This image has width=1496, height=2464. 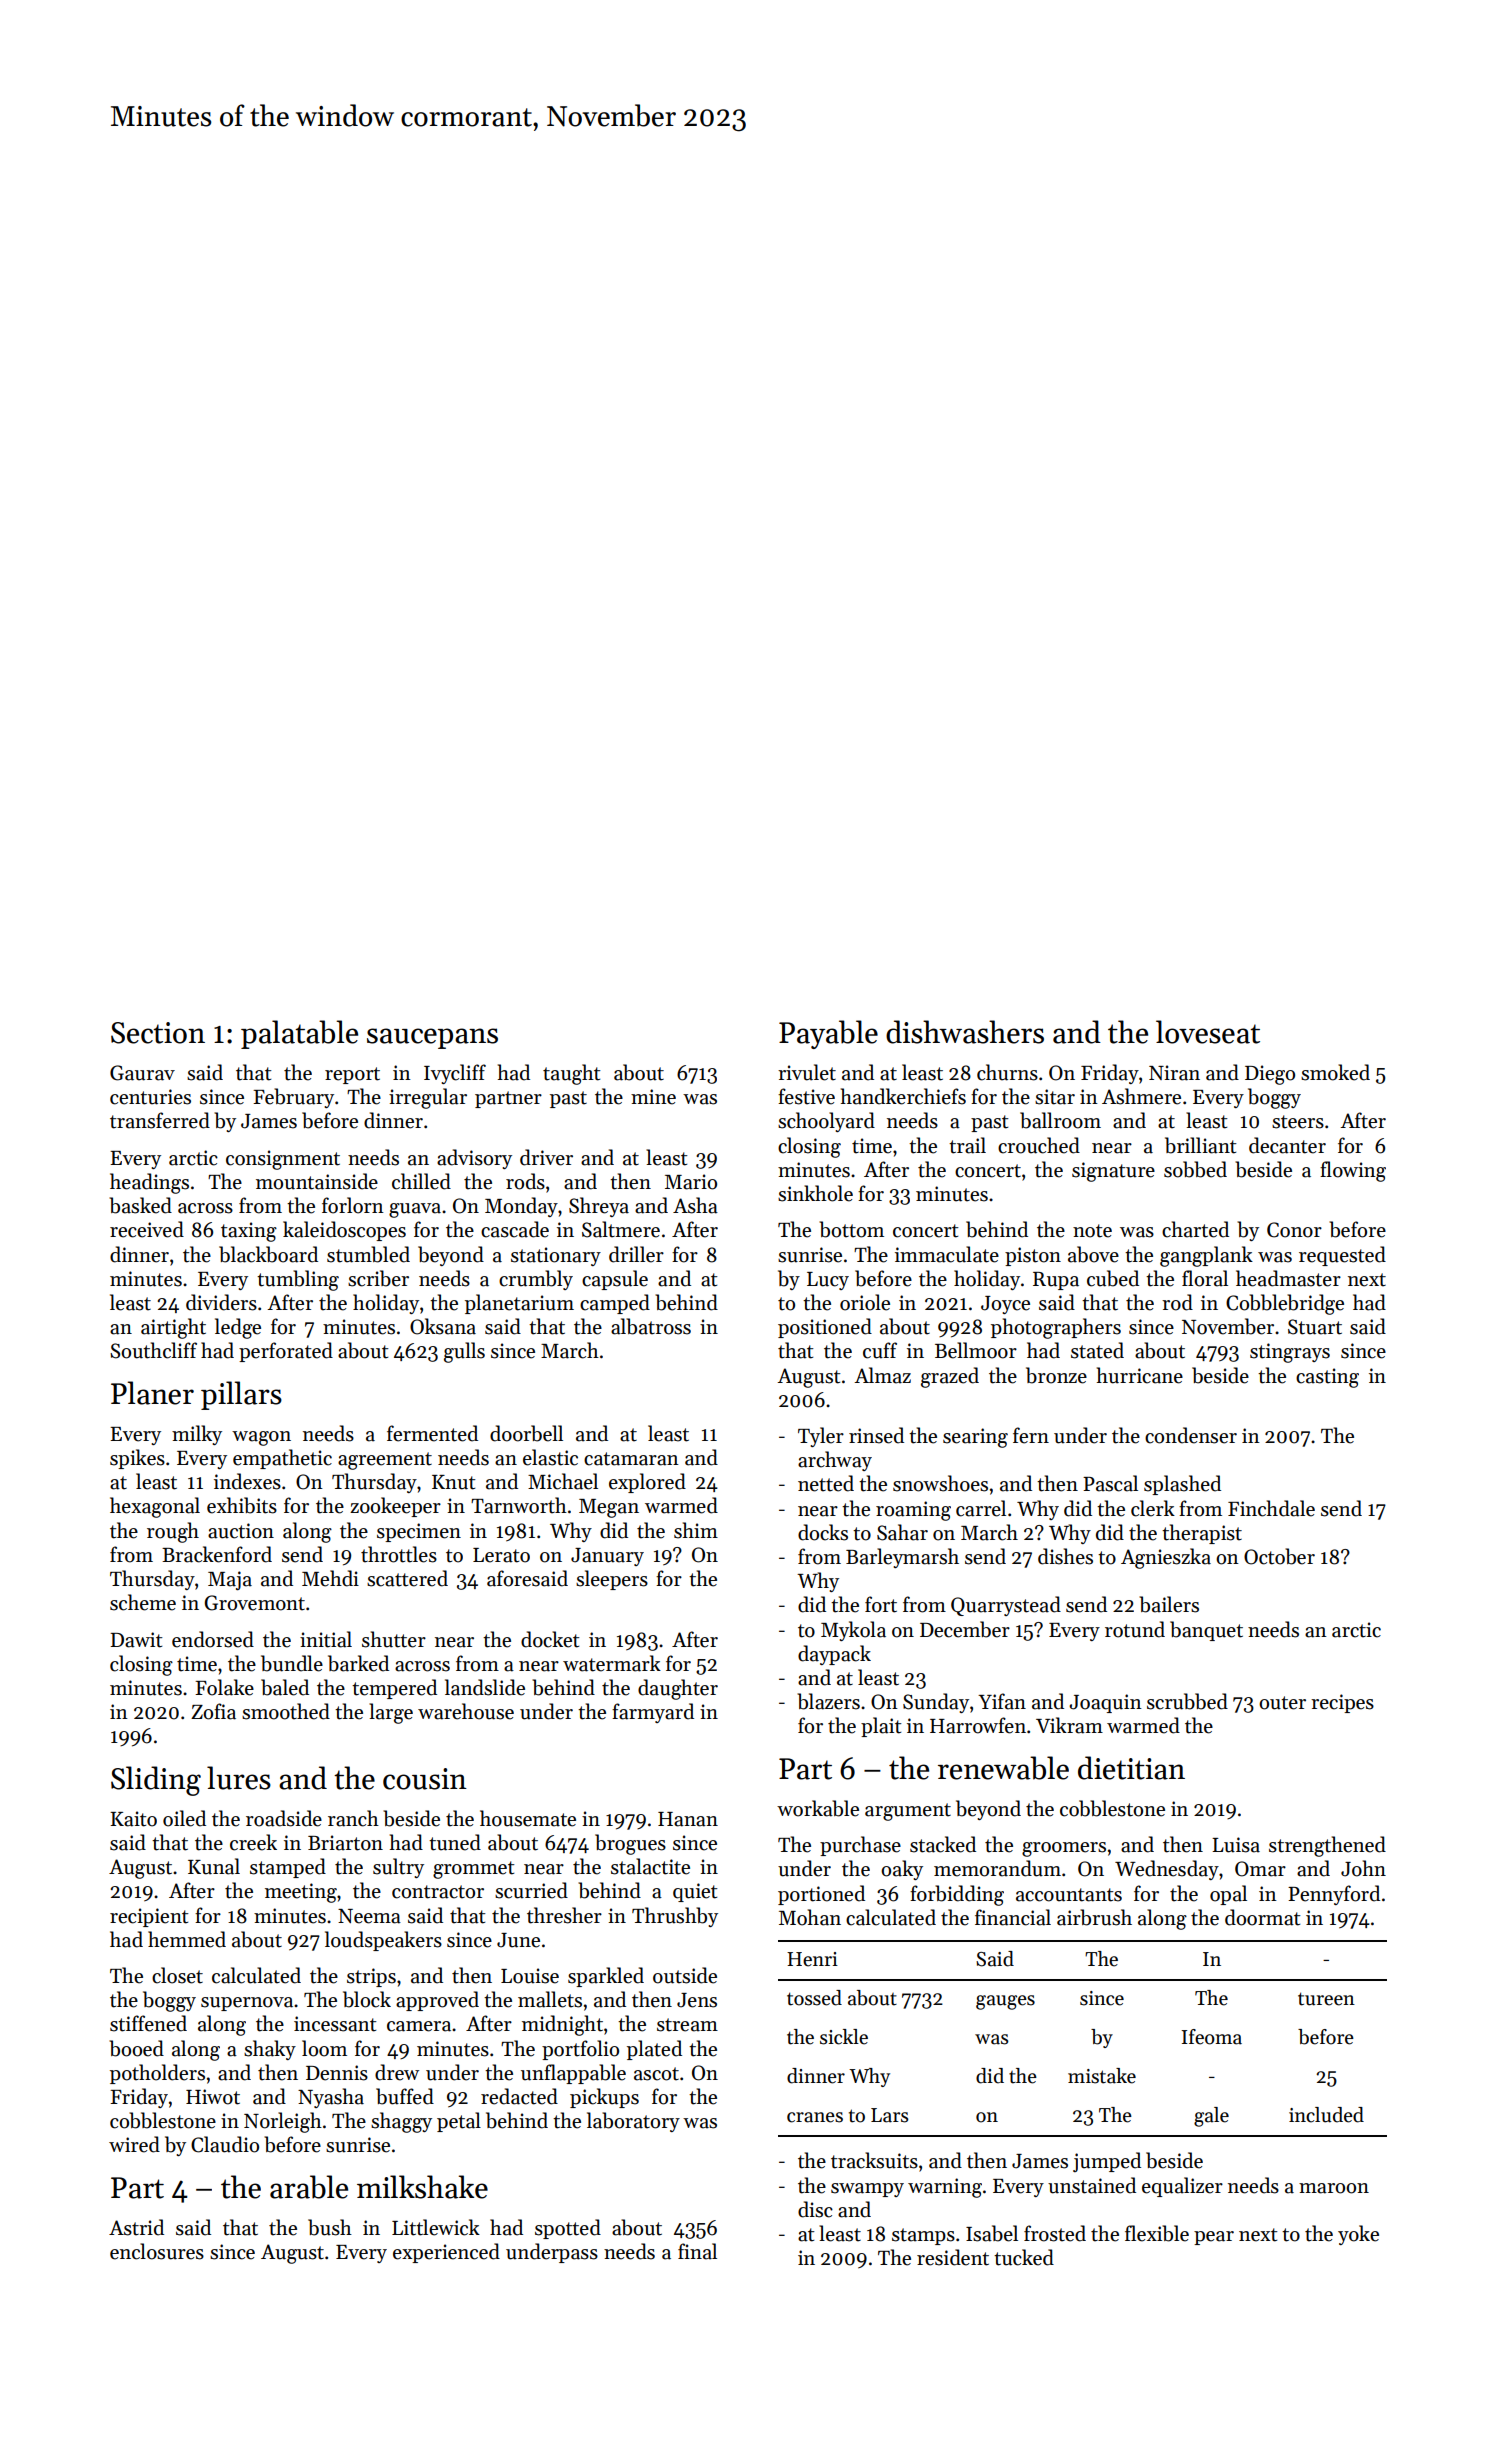 I want to click on Astrid, so click(x=136, y=2227).
